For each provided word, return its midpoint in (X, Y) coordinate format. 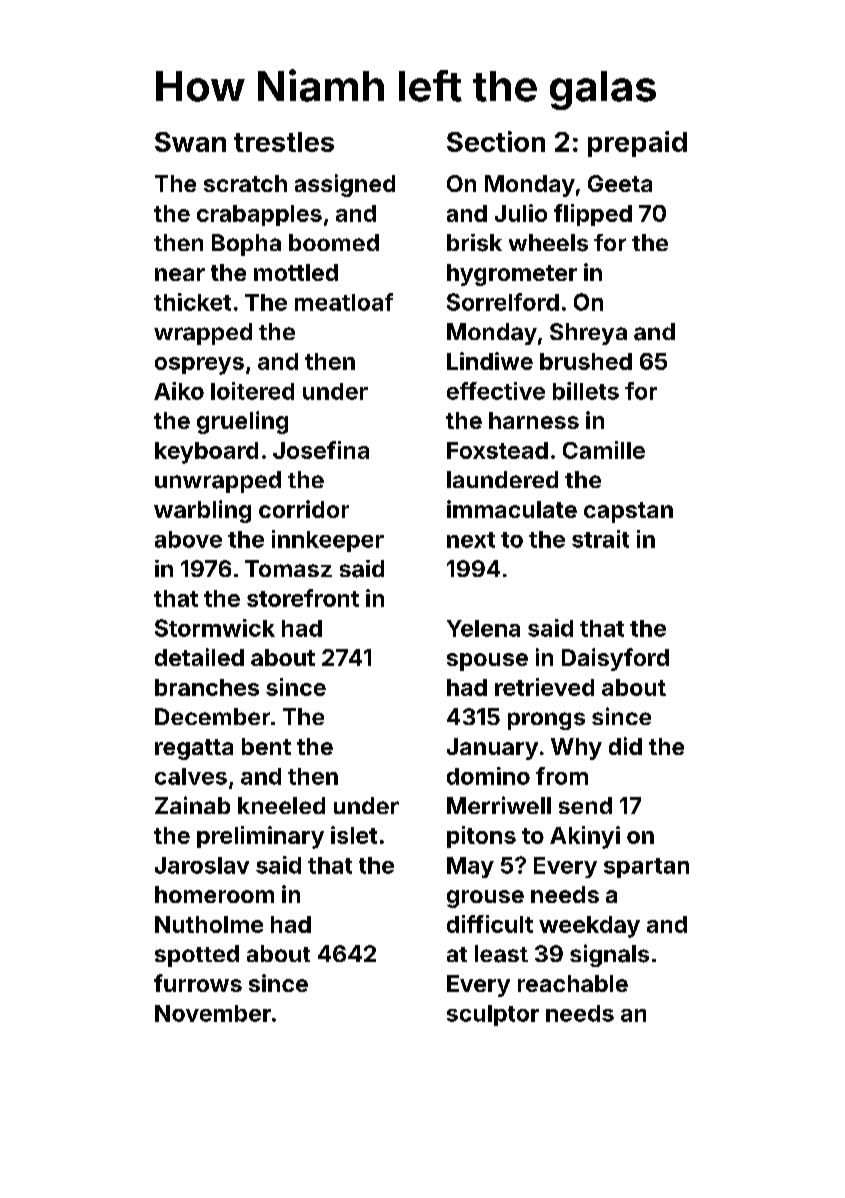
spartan (646, 868)
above (188, 539)
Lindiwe (490, 361)
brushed (586, 361)
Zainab (192, 805)
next (471, 540)
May (470, 867)
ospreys (199, 366)
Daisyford (615, 659)
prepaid (637, 144)
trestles (284, 142)
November (213, 1013)
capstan (628, 512)
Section (496, 141)
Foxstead (497, 450)
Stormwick (215, 628)
